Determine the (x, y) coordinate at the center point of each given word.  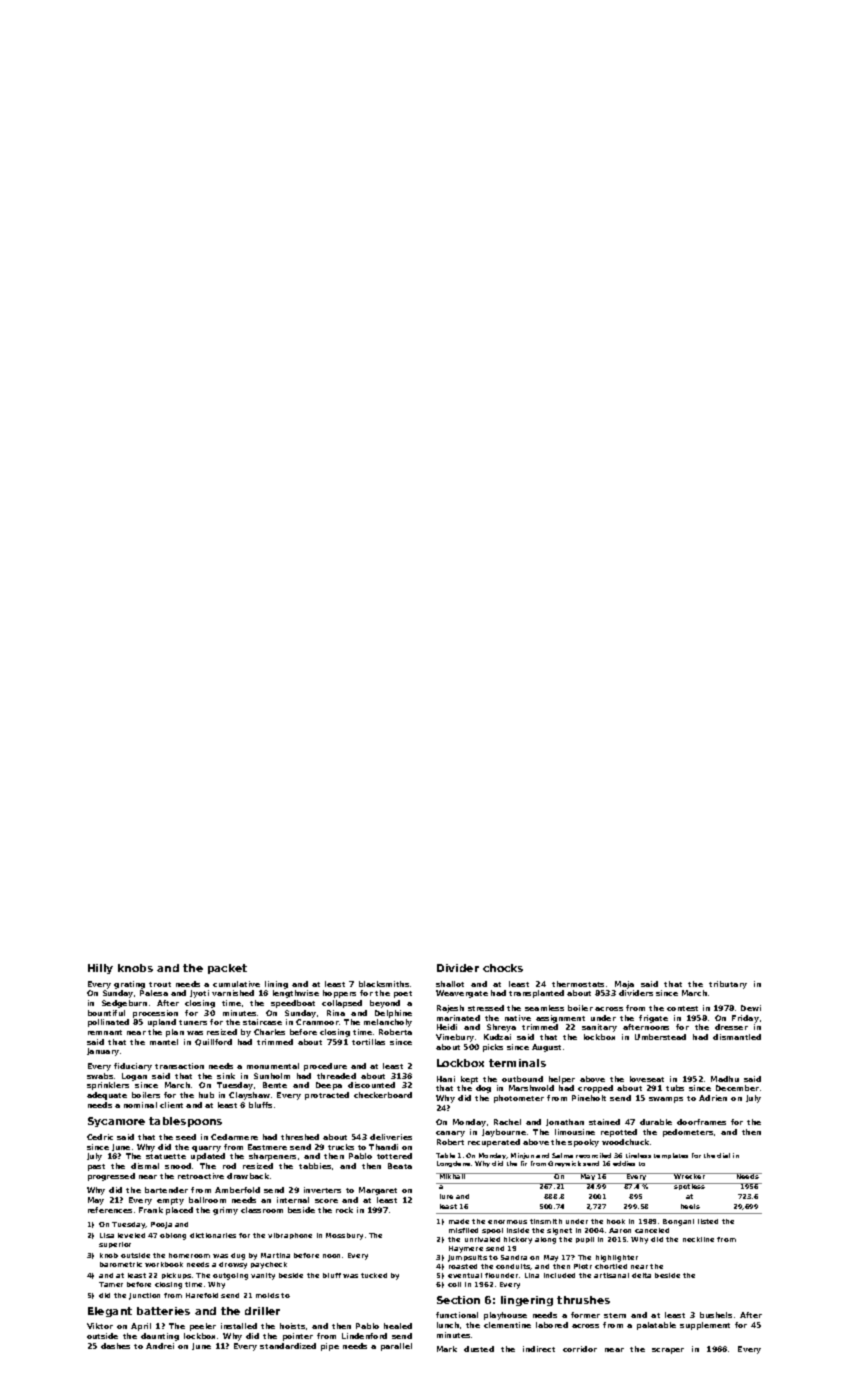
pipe (330, 1347)
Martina (275, 1255)
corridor (580, 1349)
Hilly (100, 969)
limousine (575, 1132)
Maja (624, 985)
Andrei (160, 1346)
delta (641, 1275)
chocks (503, 968)
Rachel (507, 1122)
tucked (374, 1275)
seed (186, 1137)
